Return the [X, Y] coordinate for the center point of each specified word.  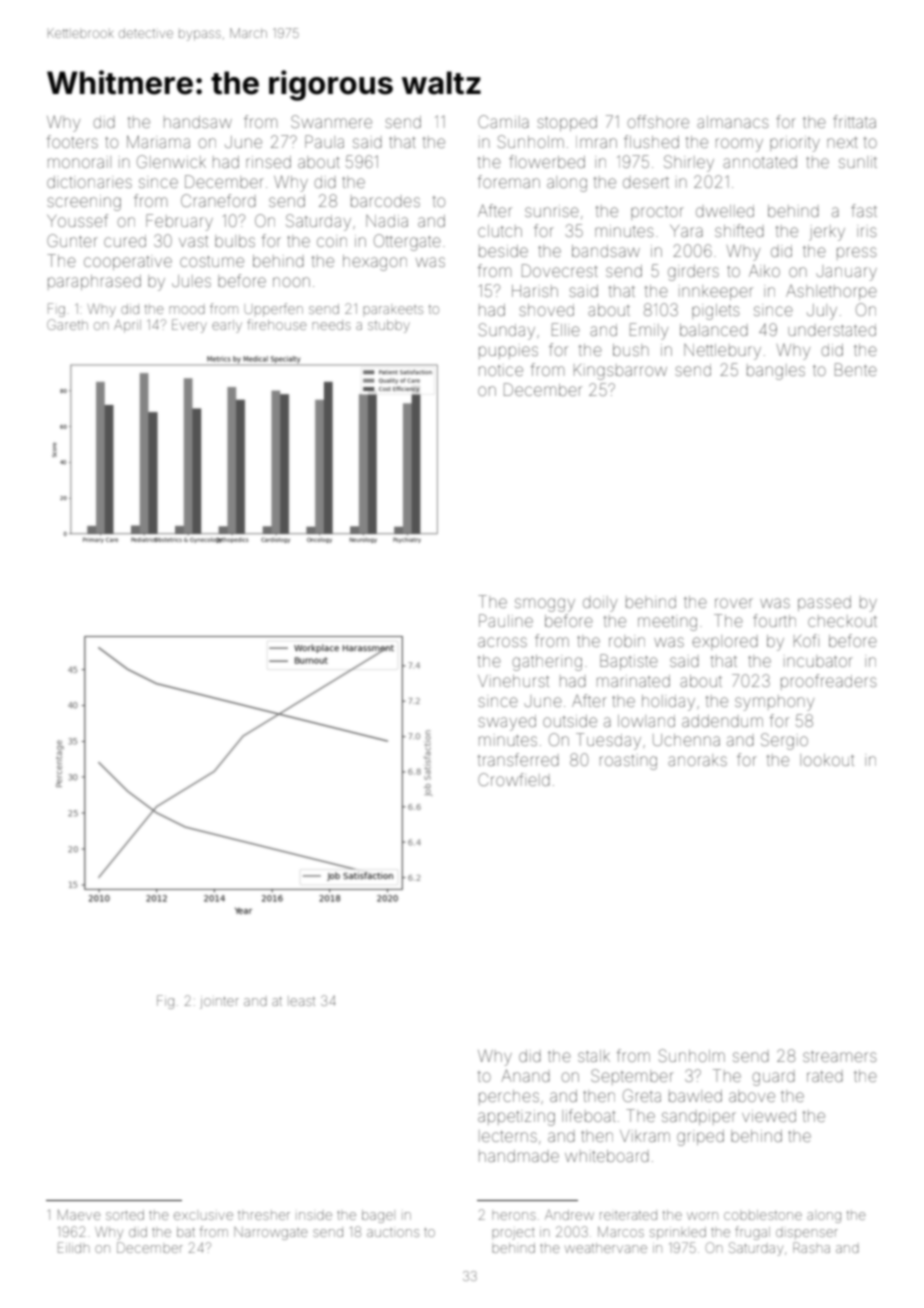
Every [189, 326]
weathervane [606, 1248]
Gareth [67, 324]
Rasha [811, 1247]
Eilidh [73, 1247]
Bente [856, 369]
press [856, 253]
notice [501, 370]
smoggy [545, 605]
